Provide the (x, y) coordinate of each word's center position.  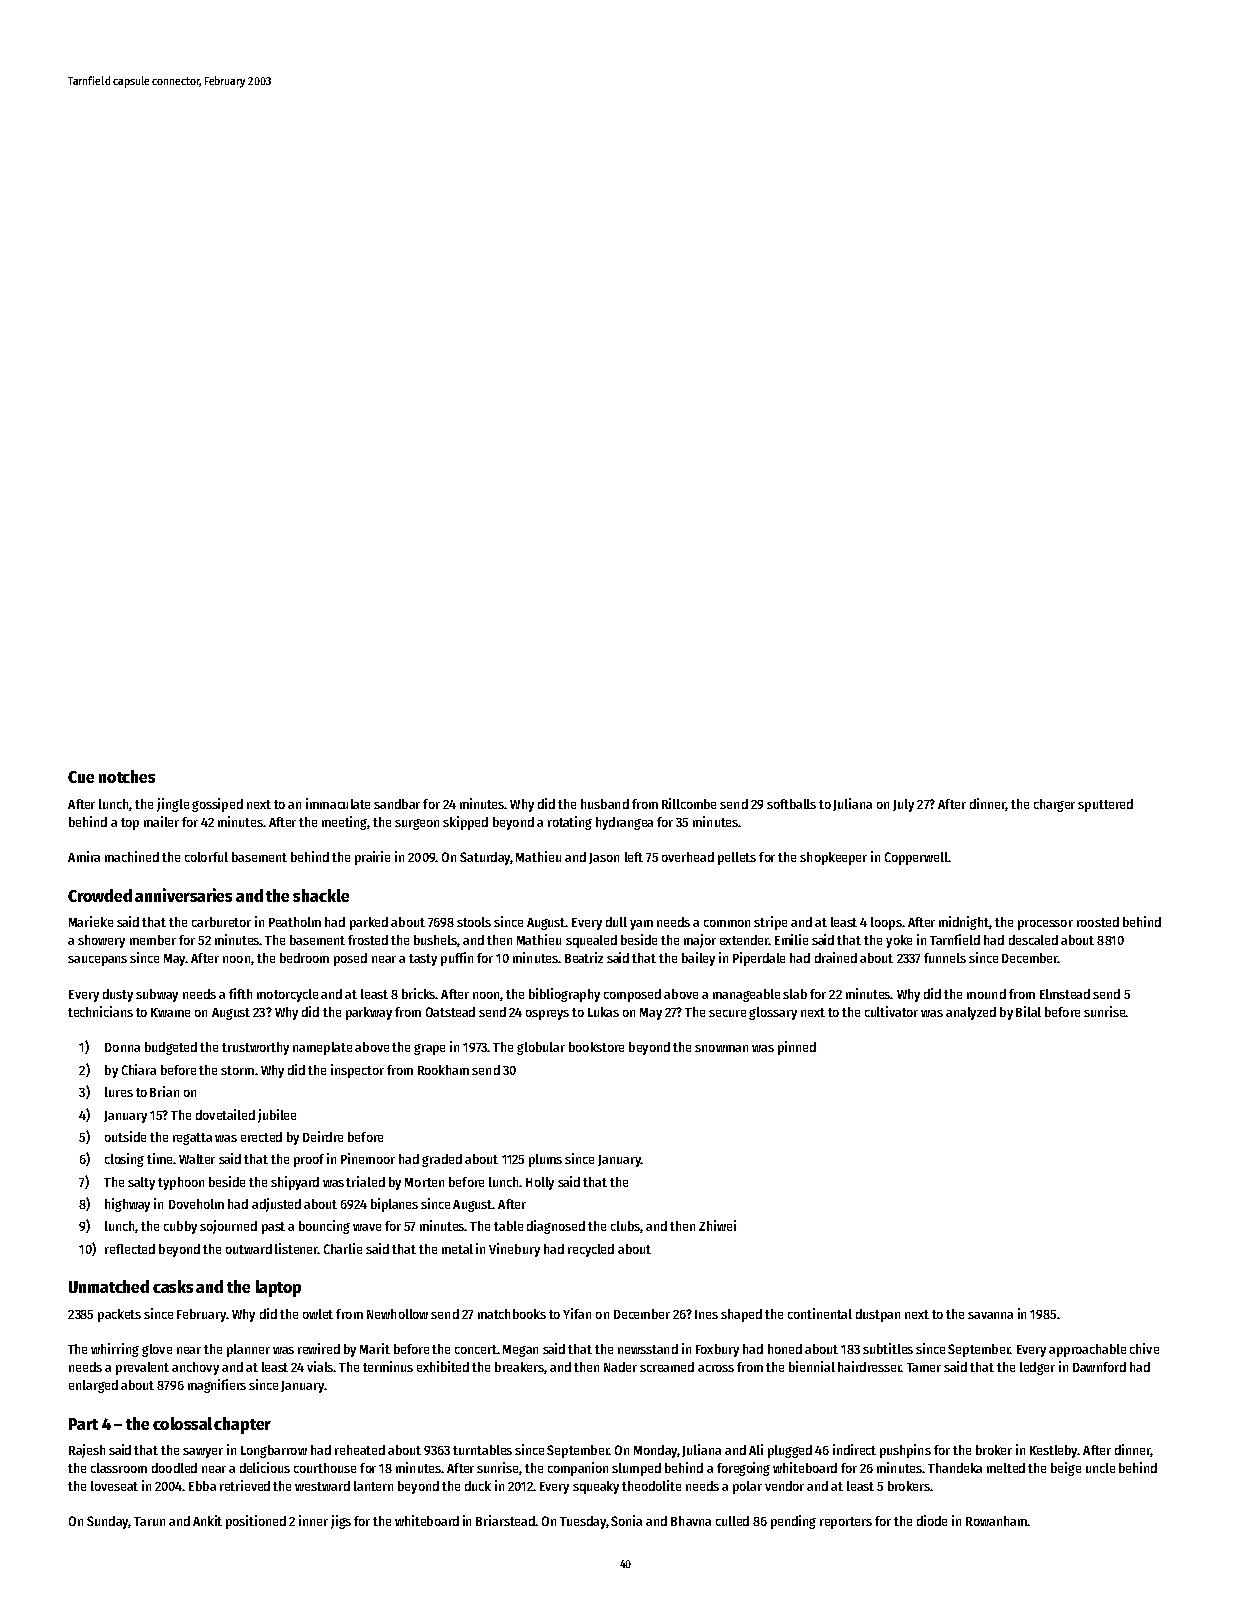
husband (605, 804)
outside (125, 1136)
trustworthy (255, 1048)
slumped (636, 1469)
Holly (540, 1183)
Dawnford (1099, 1367)
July (903, 805)
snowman (721, 1048)
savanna (990, 1315)
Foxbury (717, 1350)
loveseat (114, 1486)
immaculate (338, 803)
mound (986, 994)
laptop (278, 1288)
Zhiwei (717, 1225)
